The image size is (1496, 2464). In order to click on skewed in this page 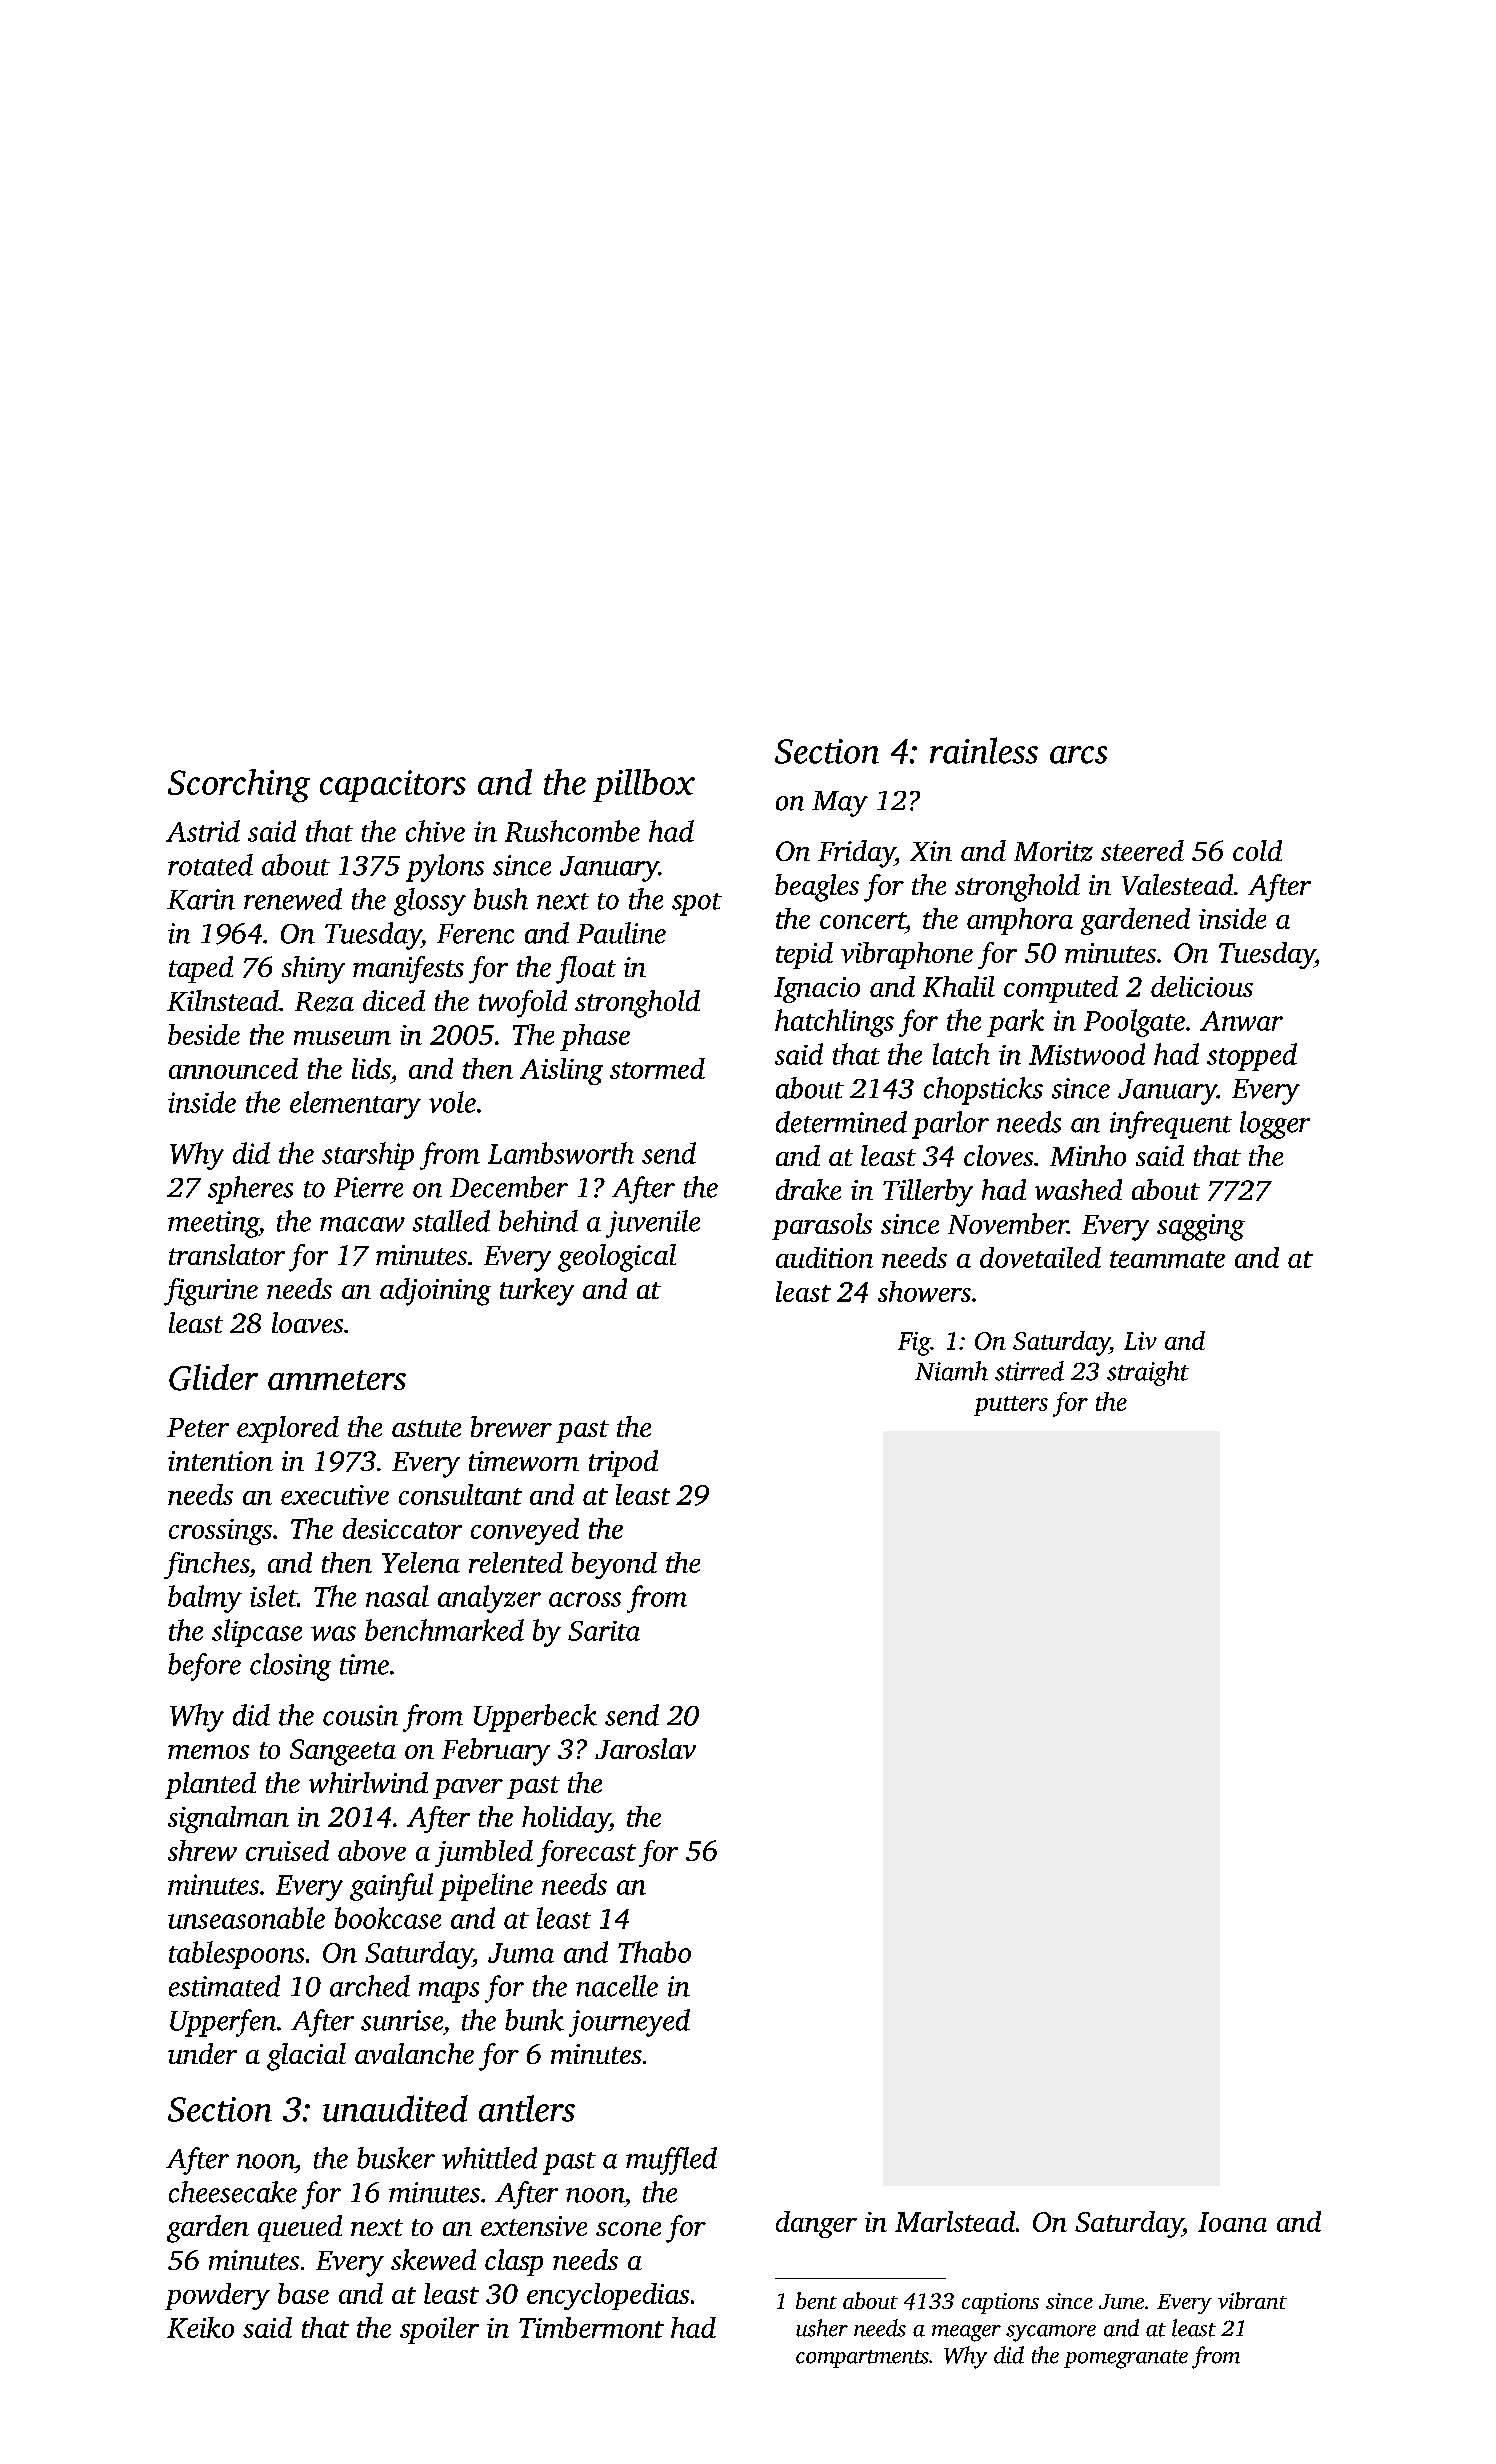, I will do `click(433, 2259)`.
